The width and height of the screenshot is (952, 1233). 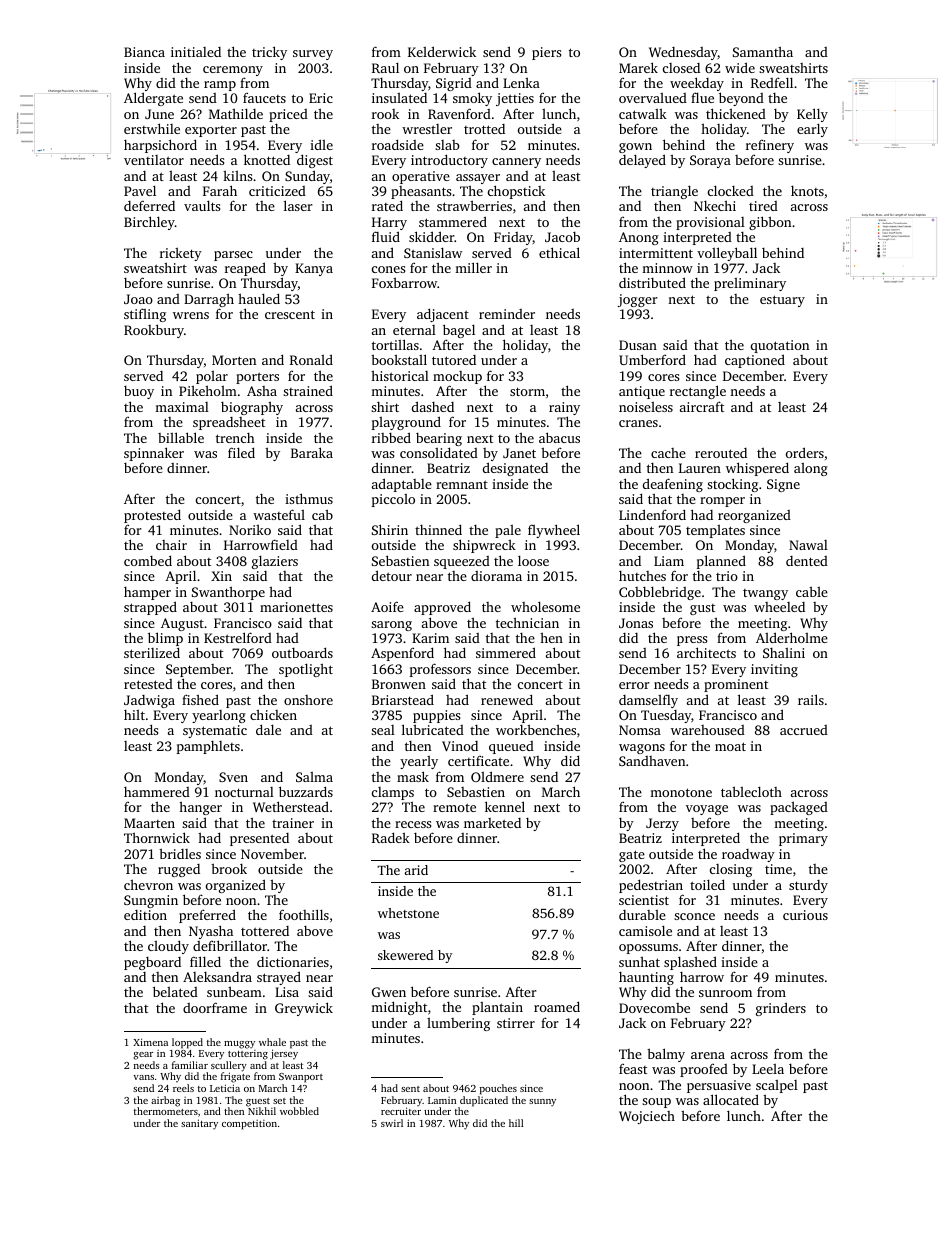 What do you see at coordinates (398, 144) in the screenshot?
I see `roadside` at bounding box center [398, 144].
